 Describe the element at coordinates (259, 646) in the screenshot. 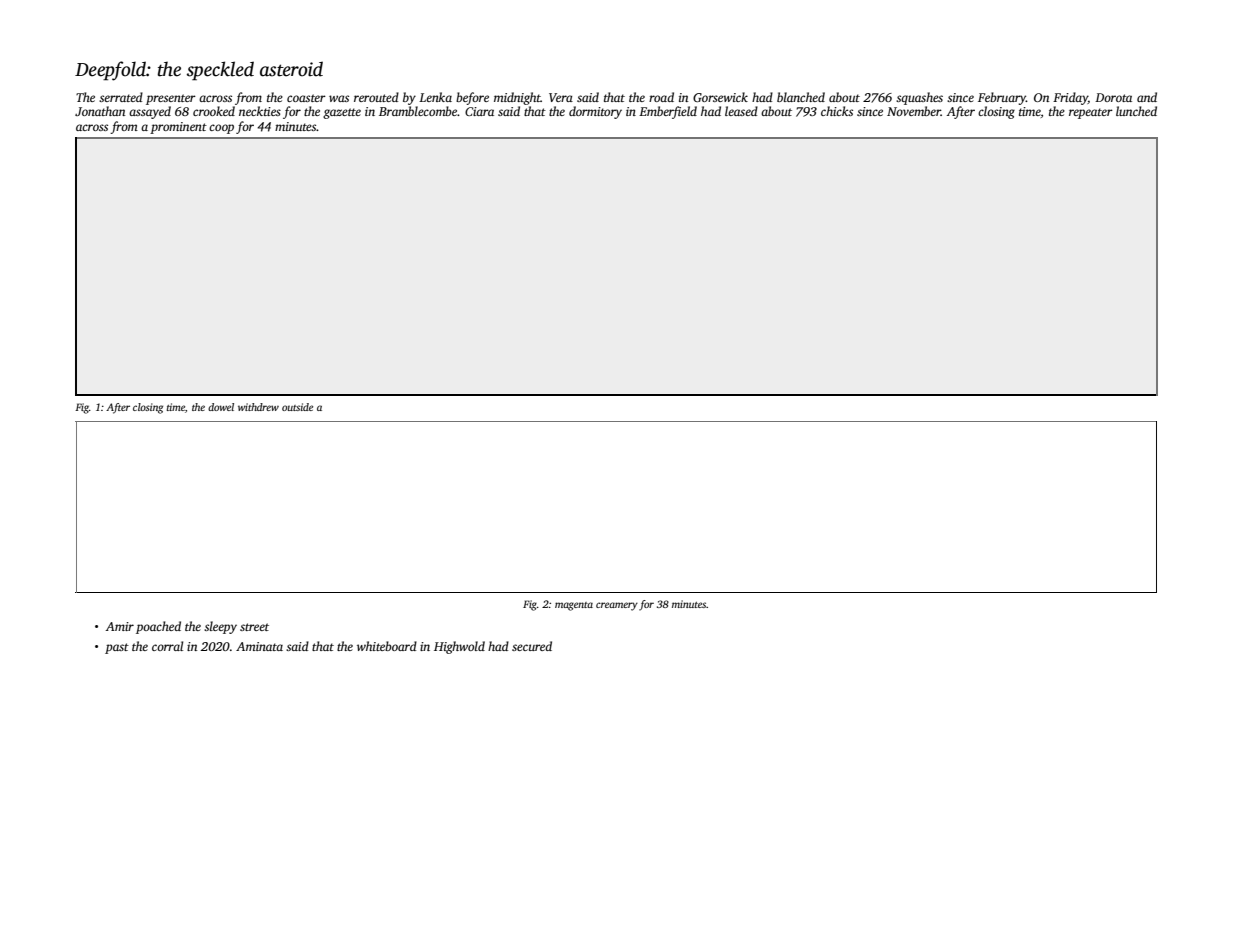

I see `Aminata` at that location.
